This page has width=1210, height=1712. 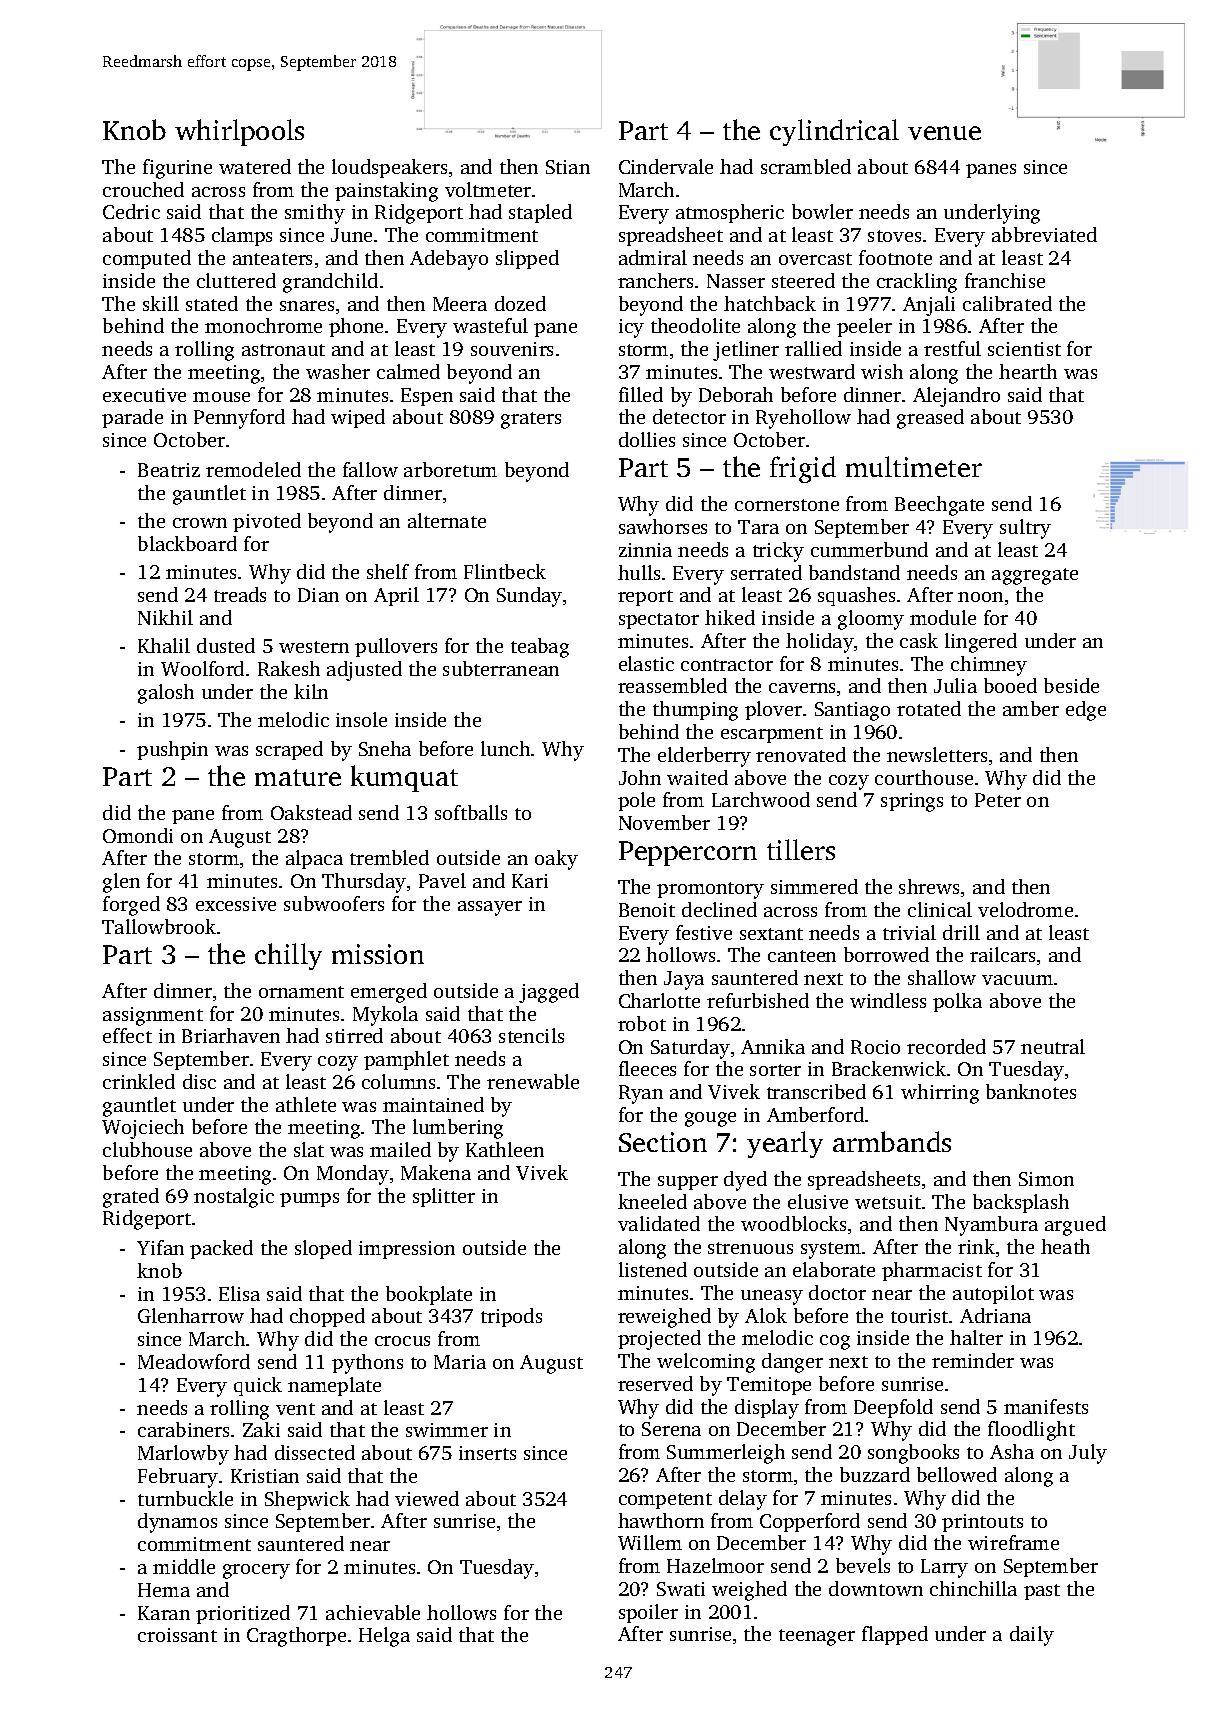 What do you see at coordinates (640, 777) in the page?
I see `John` at bounding box center [640, 777].
